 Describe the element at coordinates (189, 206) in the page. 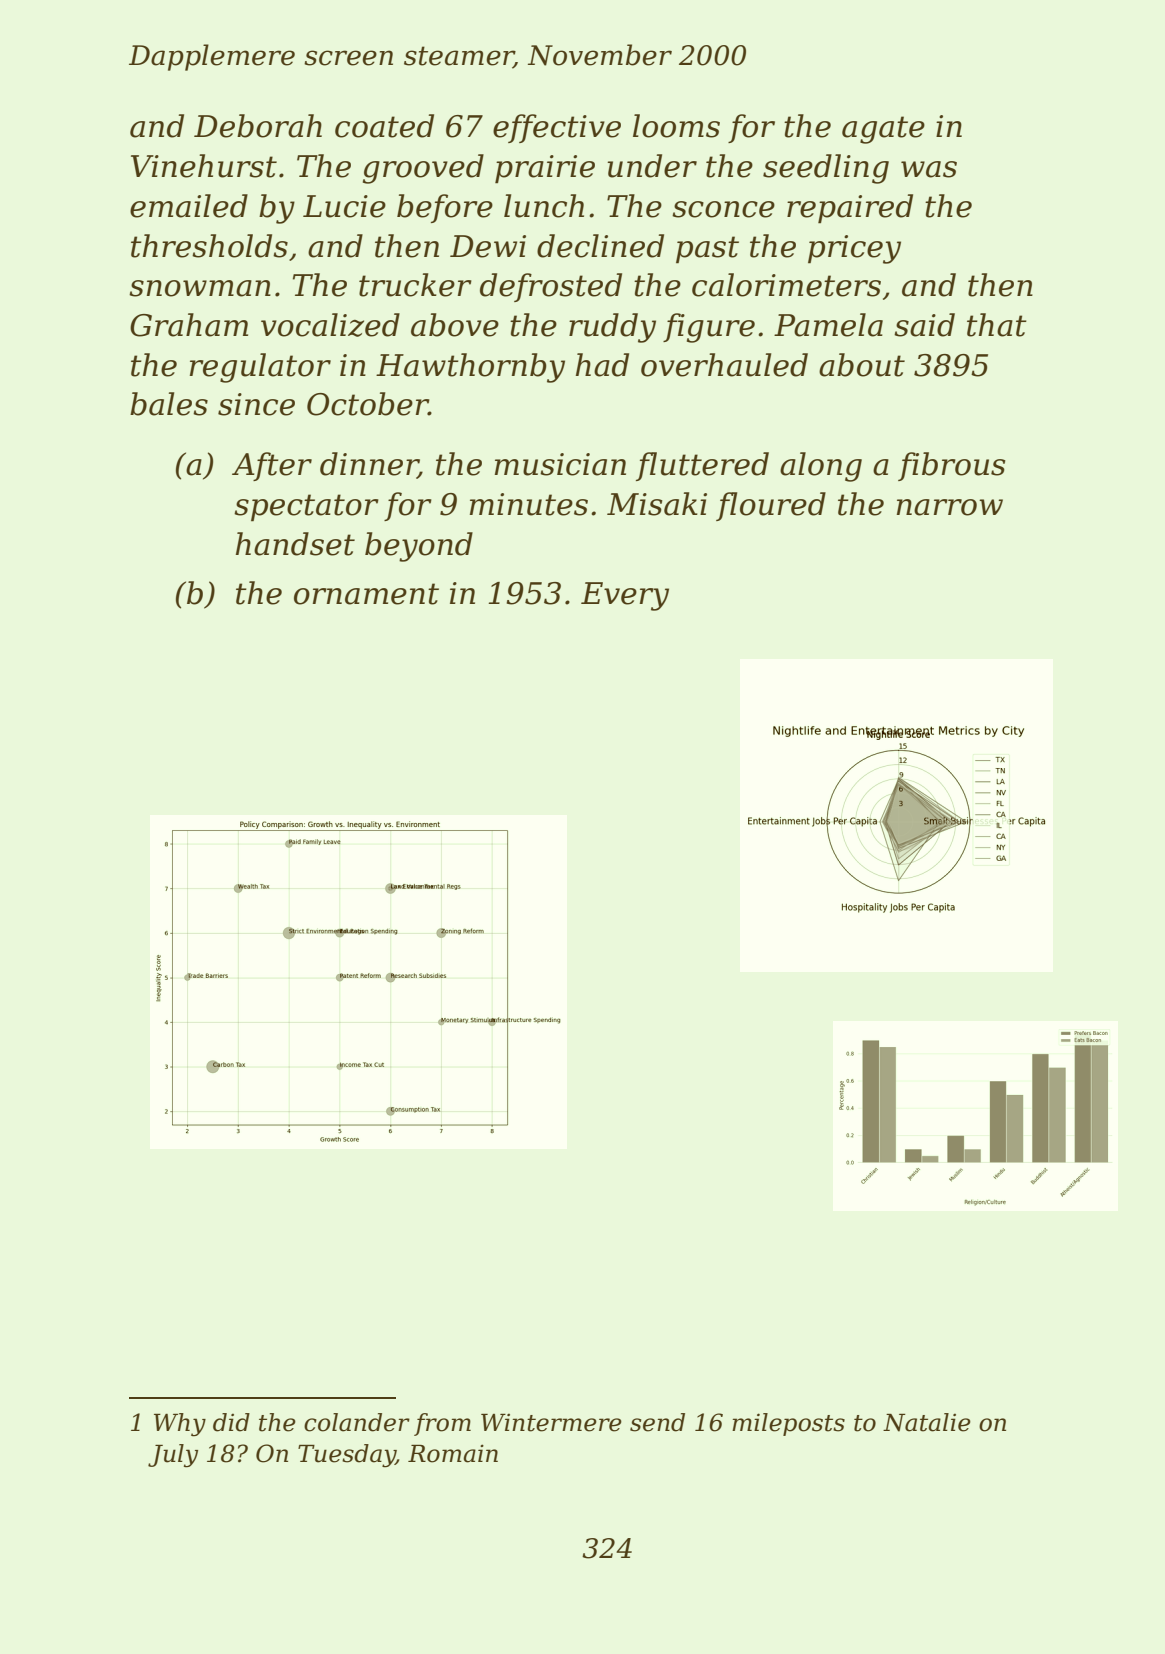

I see `emailed` at that location.
